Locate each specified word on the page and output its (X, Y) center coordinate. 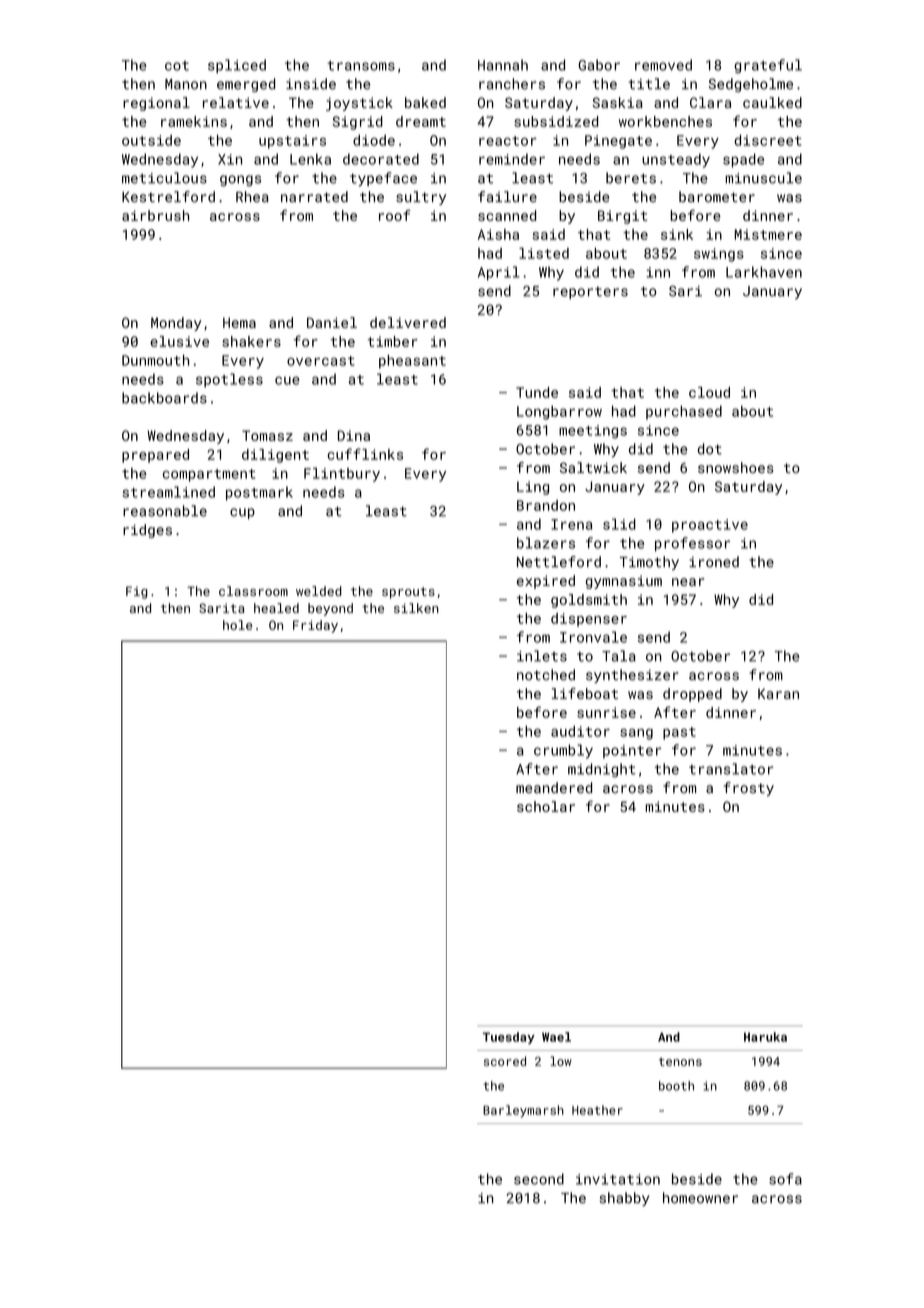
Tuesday (509, 1038)
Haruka (765, 1037)
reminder (512, 159)
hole (237, 625)
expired (546, 582)
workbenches (665, 121)
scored (505, 1061)
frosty (749, 789)
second (539, 1179)
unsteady (676, 160)
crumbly (563, 751)
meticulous (164, 178)
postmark (259, 493)
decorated (381, 159)
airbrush (155, 215)
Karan (778, 693)
